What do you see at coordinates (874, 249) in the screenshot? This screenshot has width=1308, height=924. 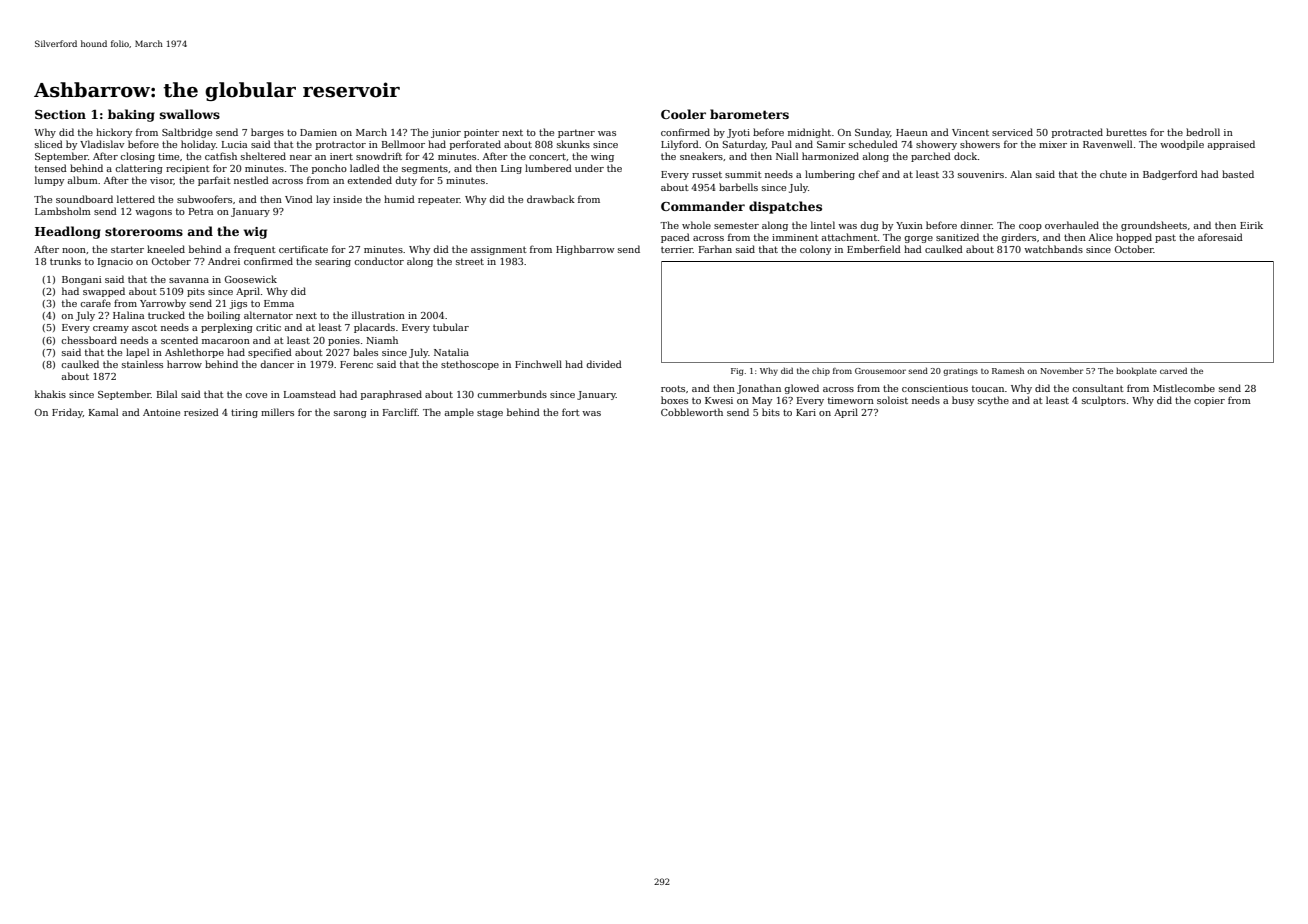 I see `Emberfield` at bounding box center [874, 249].
